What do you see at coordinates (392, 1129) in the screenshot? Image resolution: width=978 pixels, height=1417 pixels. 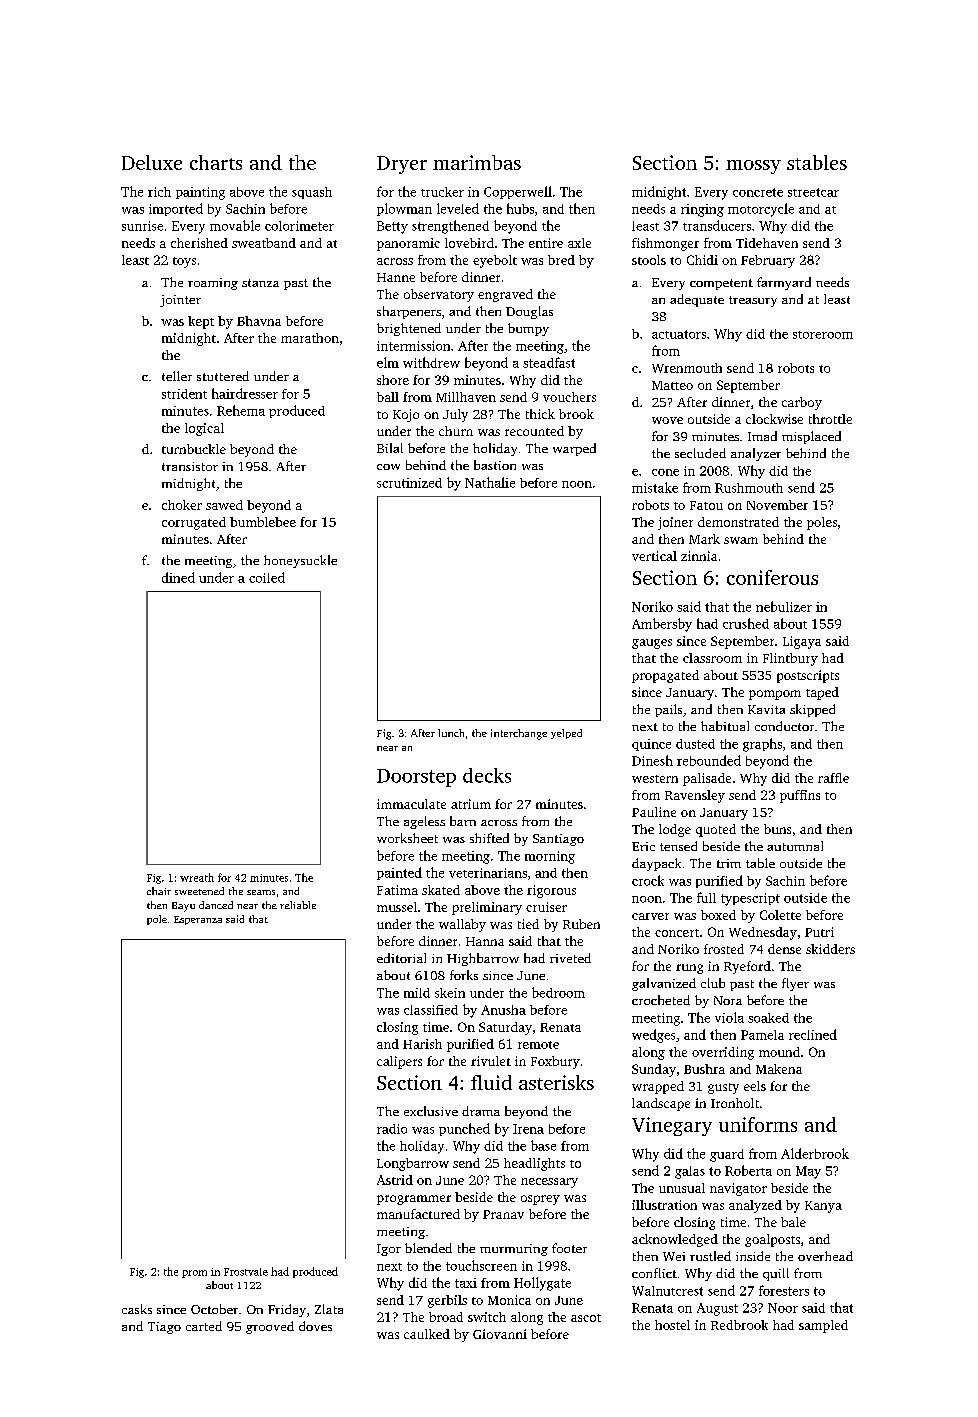 I see `radio` at bounding box center [392, 1129].
